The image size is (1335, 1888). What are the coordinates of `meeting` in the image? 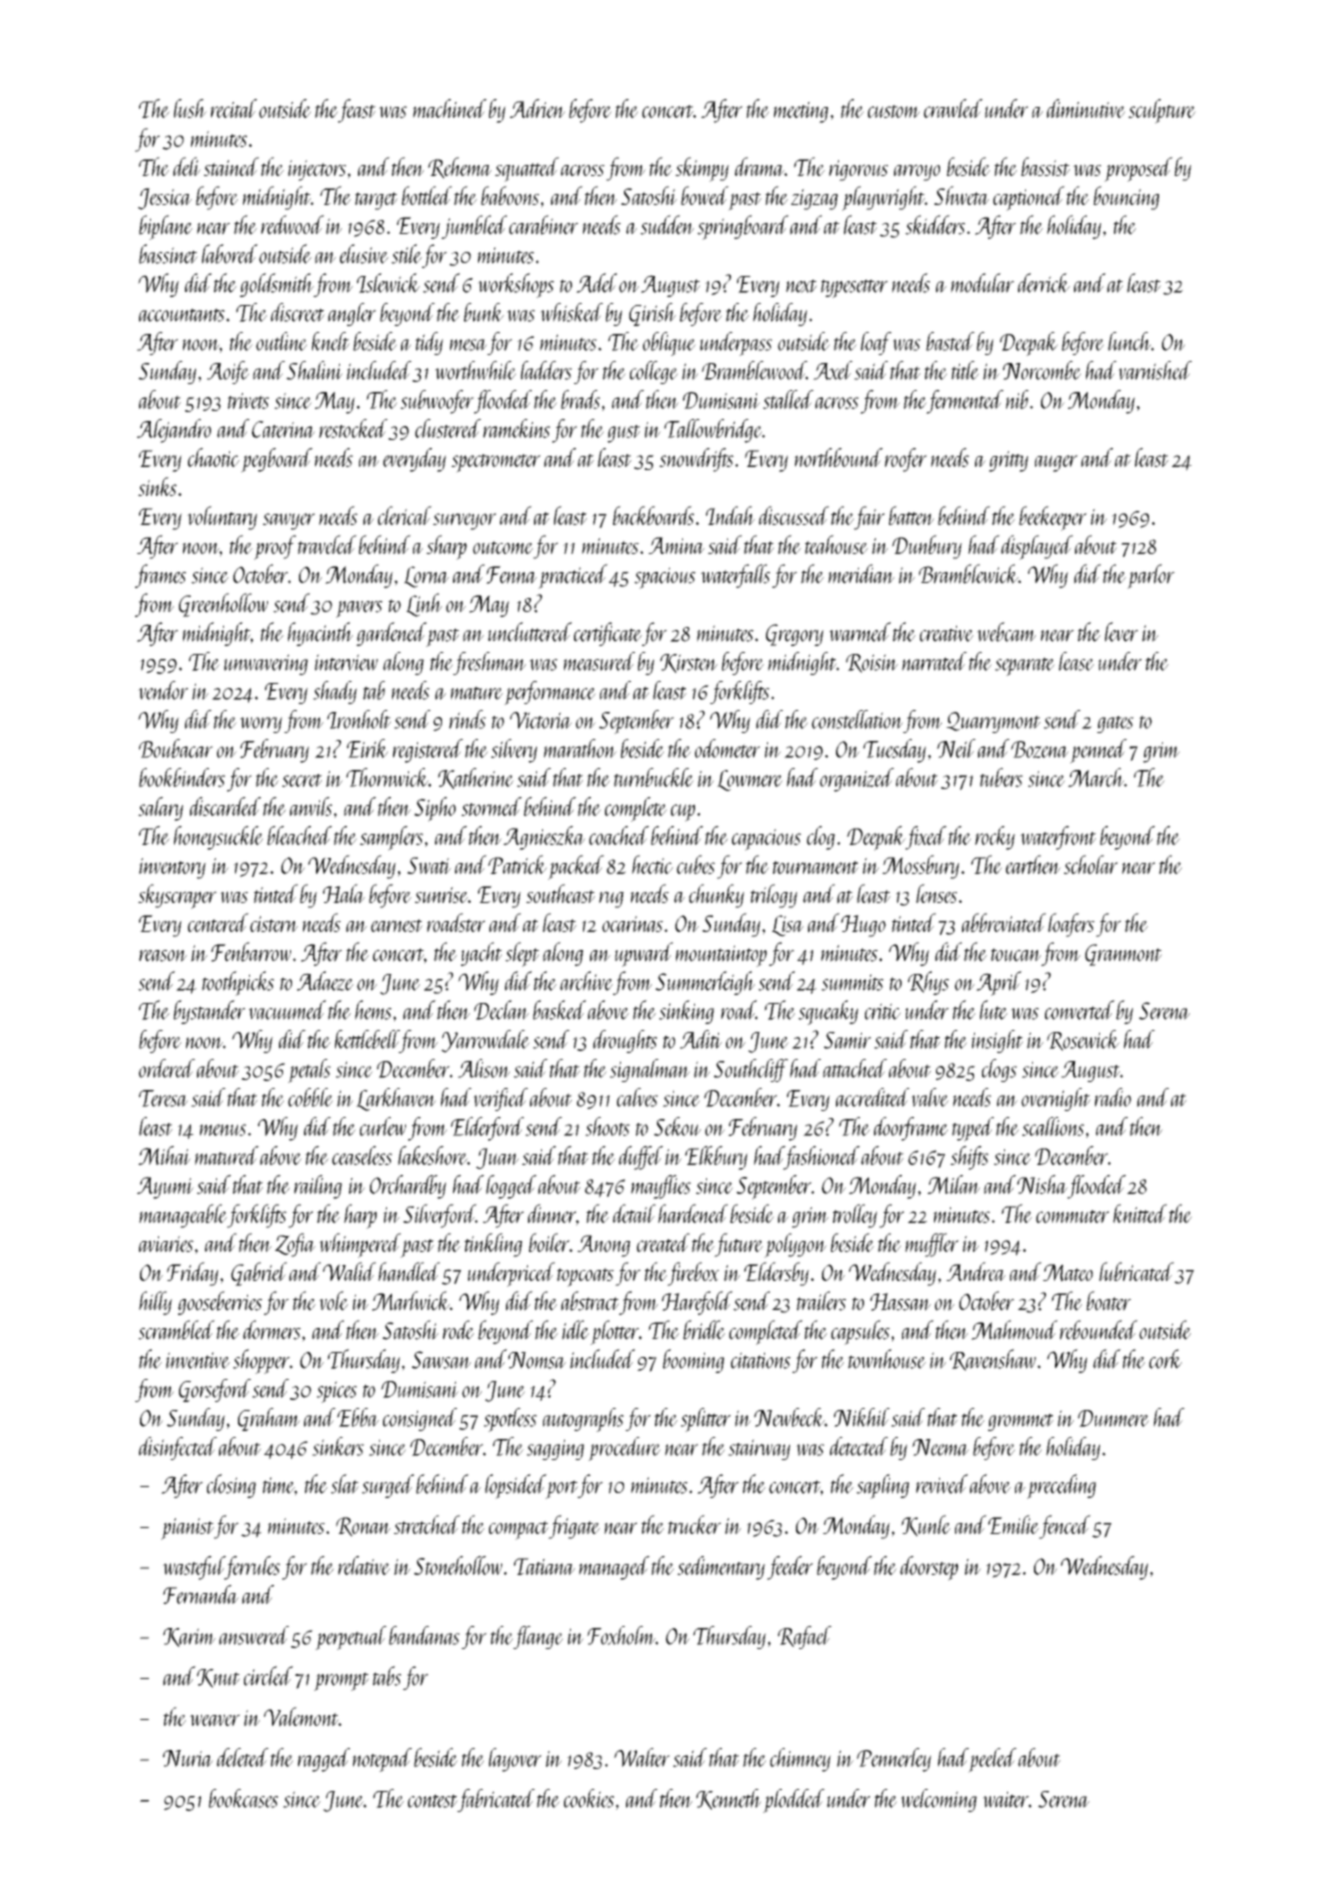 It's located at (800, 112).
